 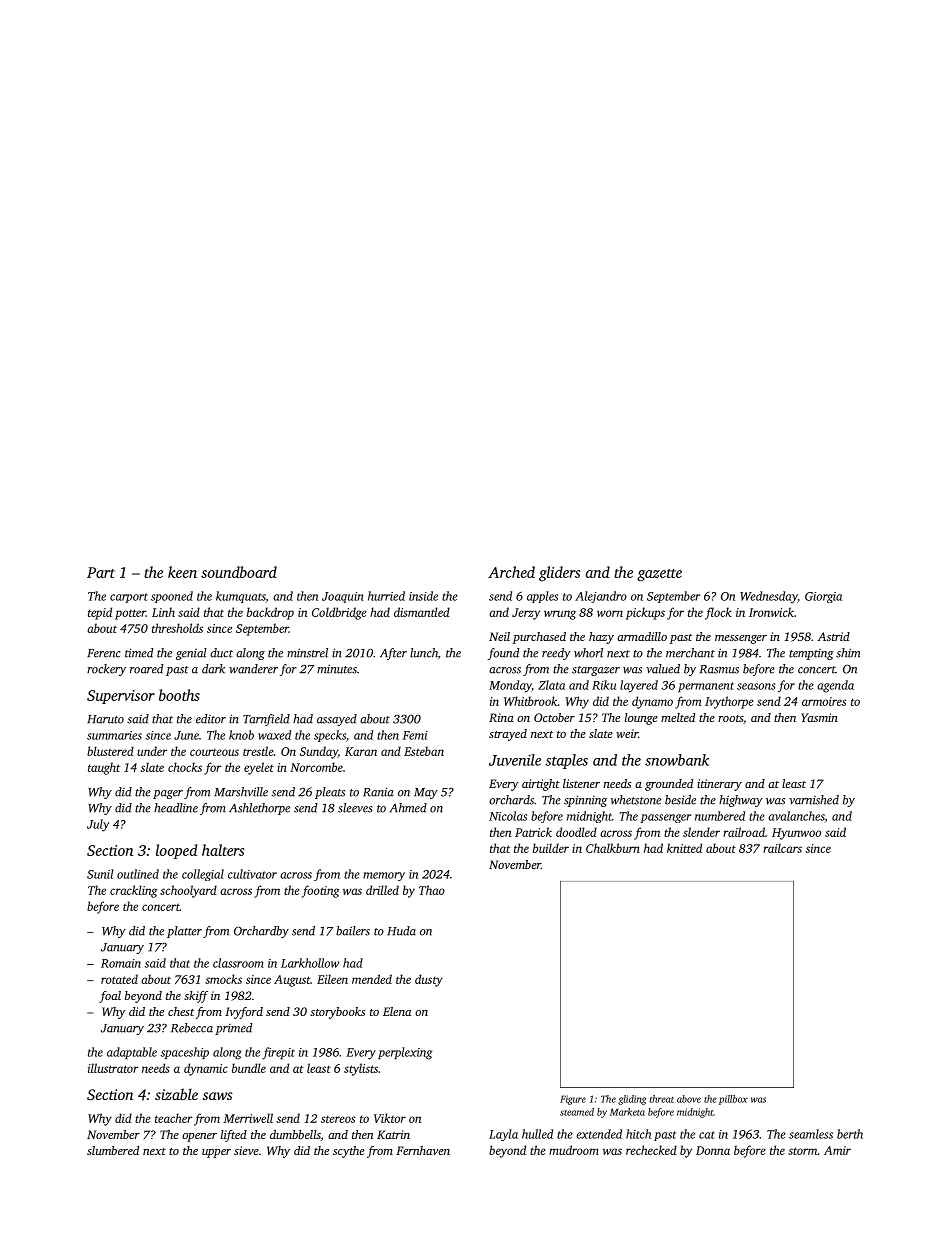 I want to click on soundboard, so click(x=239, y=572).
